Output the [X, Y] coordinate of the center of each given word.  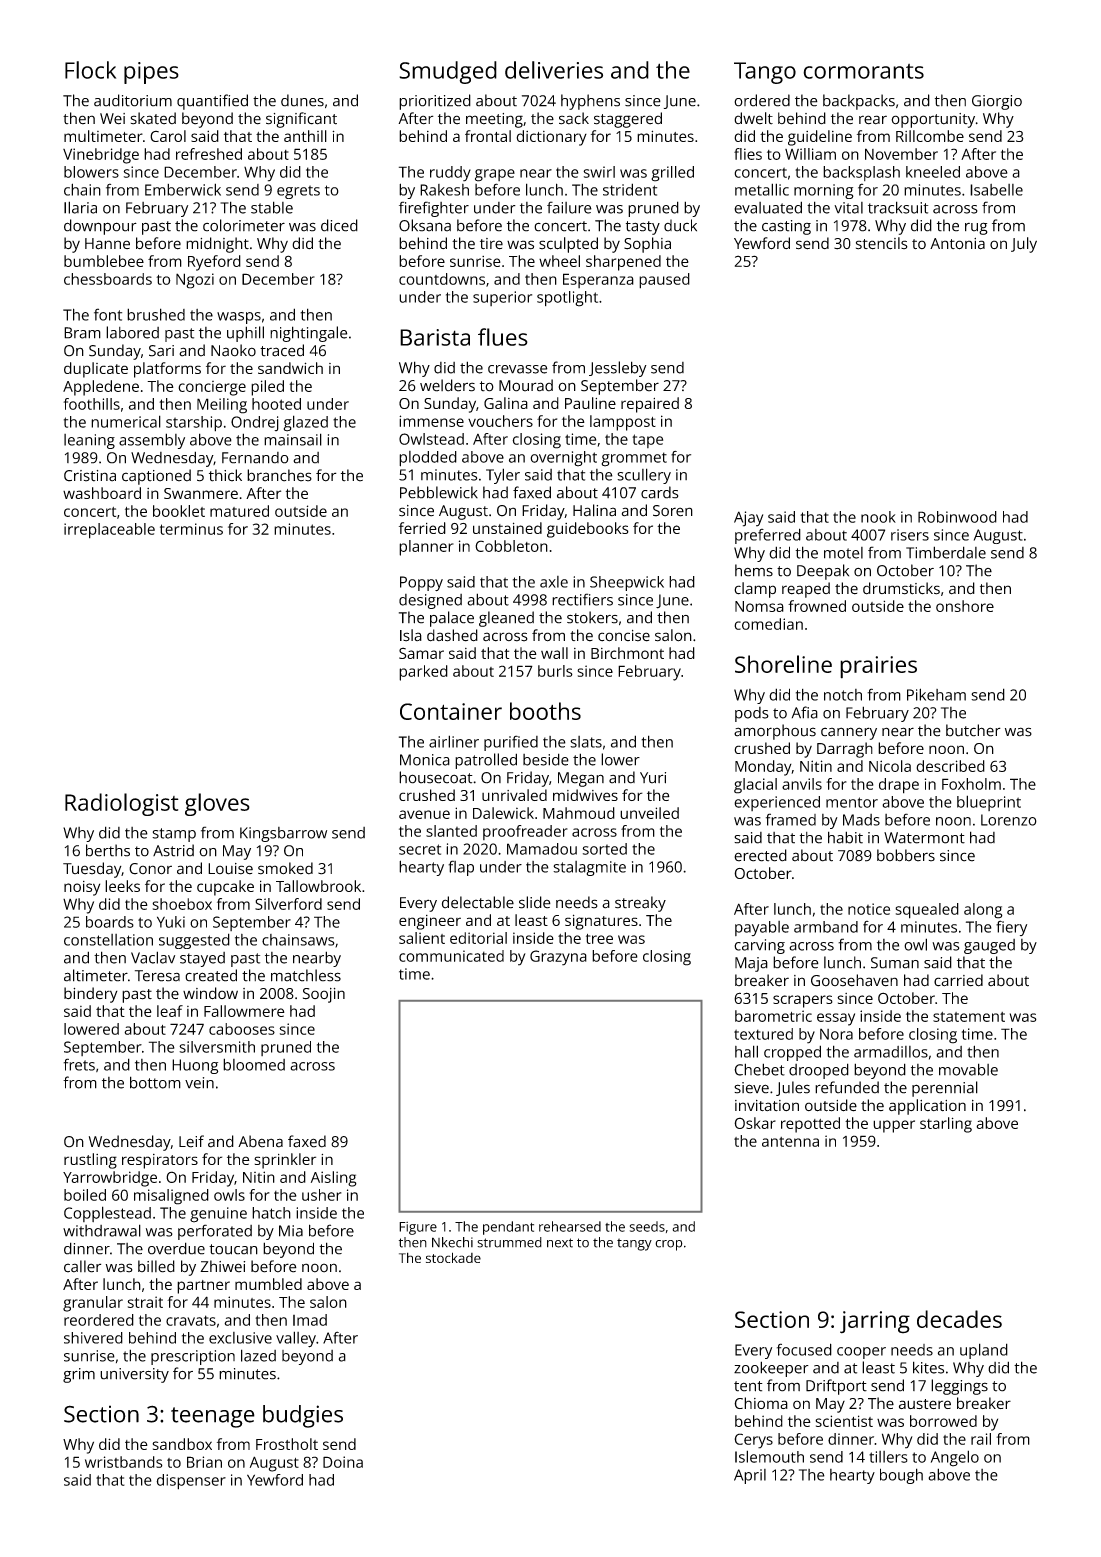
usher [322, 1195]
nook [878, 517]
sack [574, 118]
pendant [508, 1228]
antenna [790, 1142]
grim [79, 1375]
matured [239, 511]
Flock [90, 70]
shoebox [182, 904]
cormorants [863, 71]
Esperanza [598, 280]
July [1024, 245]
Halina [594, 510]
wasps [239, 318]
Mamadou [542, 849]
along [983, 911]
